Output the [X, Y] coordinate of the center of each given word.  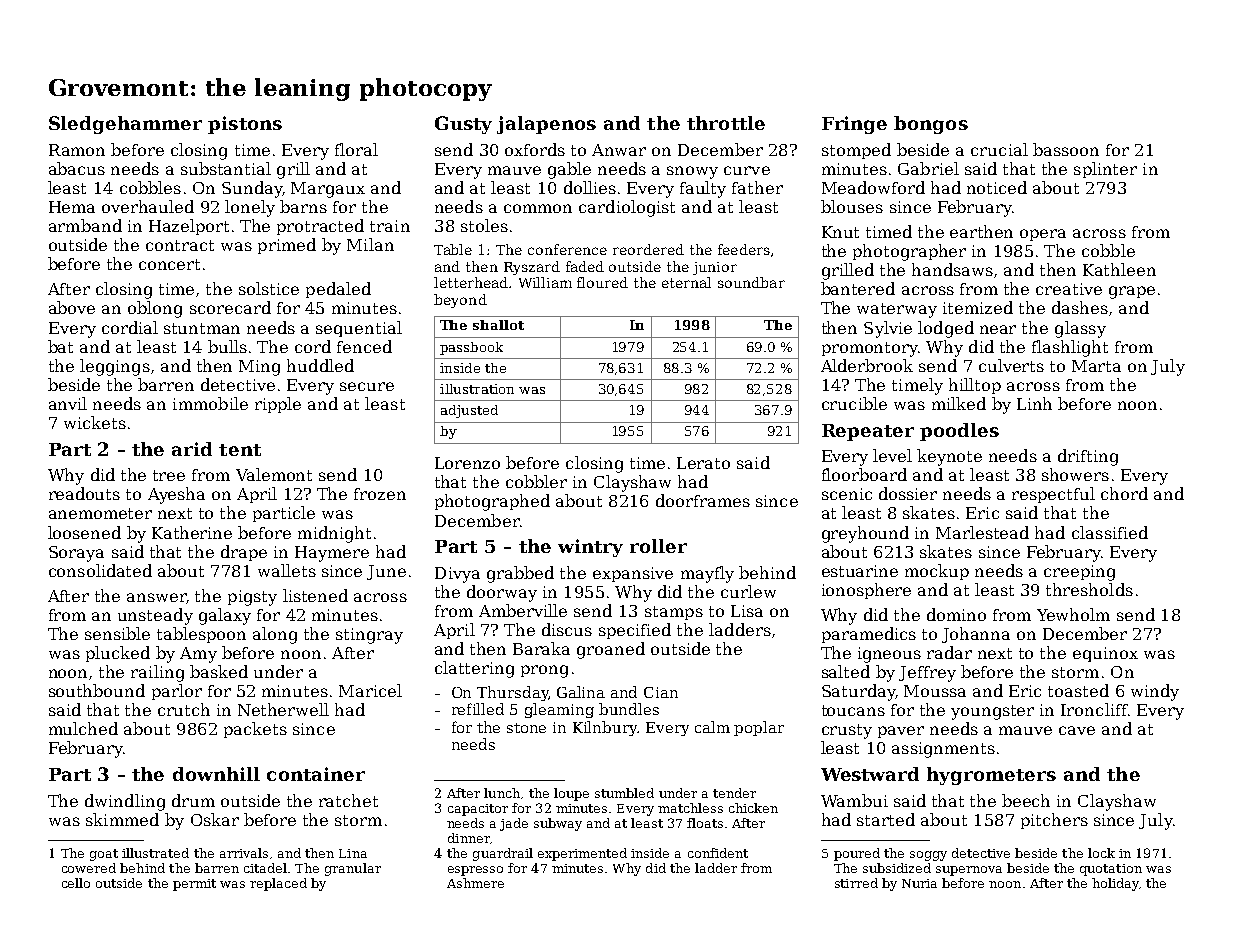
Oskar [215, 819]
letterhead [472, 282]
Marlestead [982, 532]
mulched [83, 728]
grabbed [520, 574]
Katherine [192, 532]
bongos [931, 125]
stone [526, 728]
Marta [1096, 366]
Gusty [463, 125]
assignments [943, 750]
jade [514, 824]
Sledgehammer [125, 125]
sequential [359, 329]
